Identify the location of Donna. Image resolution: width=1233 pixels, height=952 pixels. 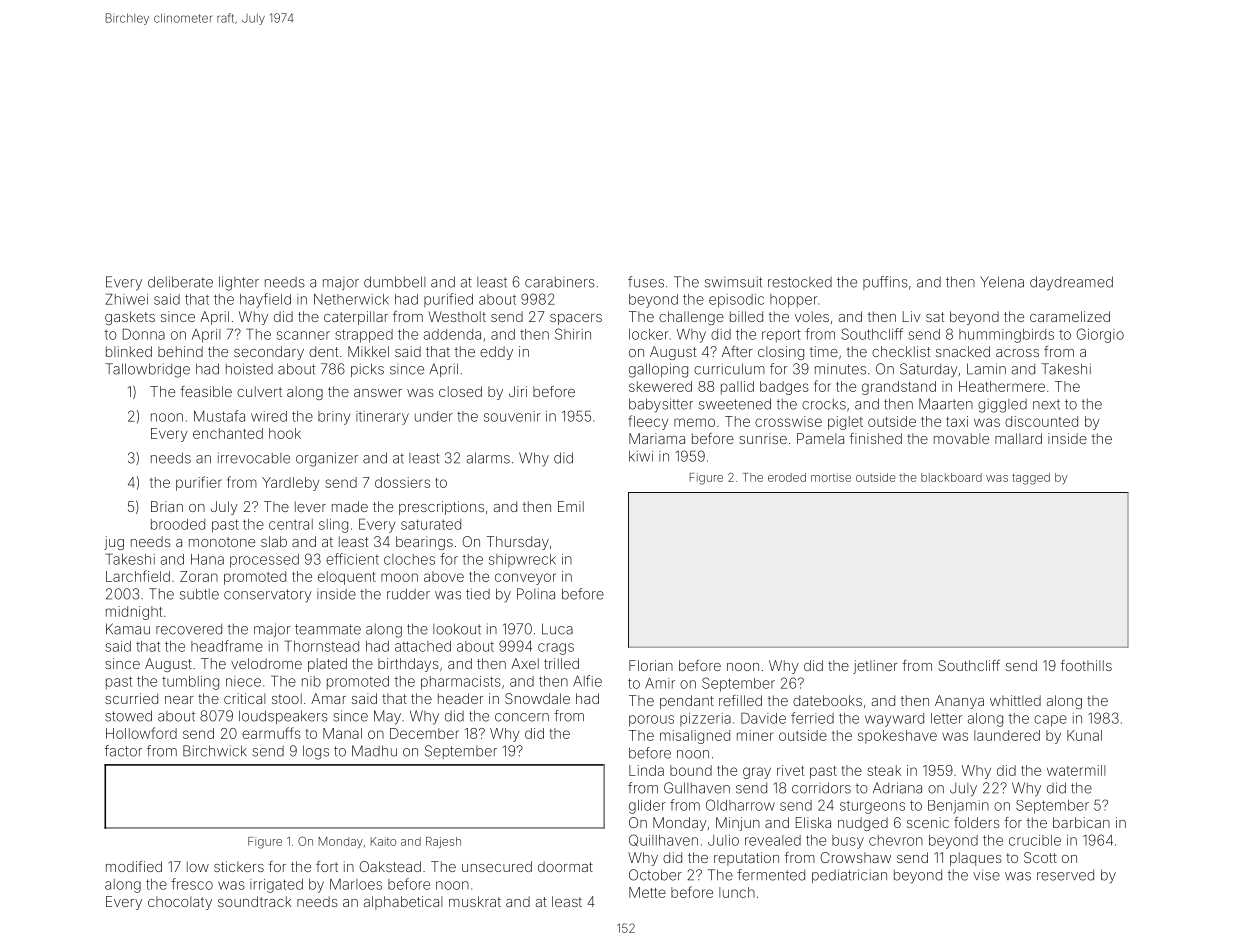
(144, 334).
